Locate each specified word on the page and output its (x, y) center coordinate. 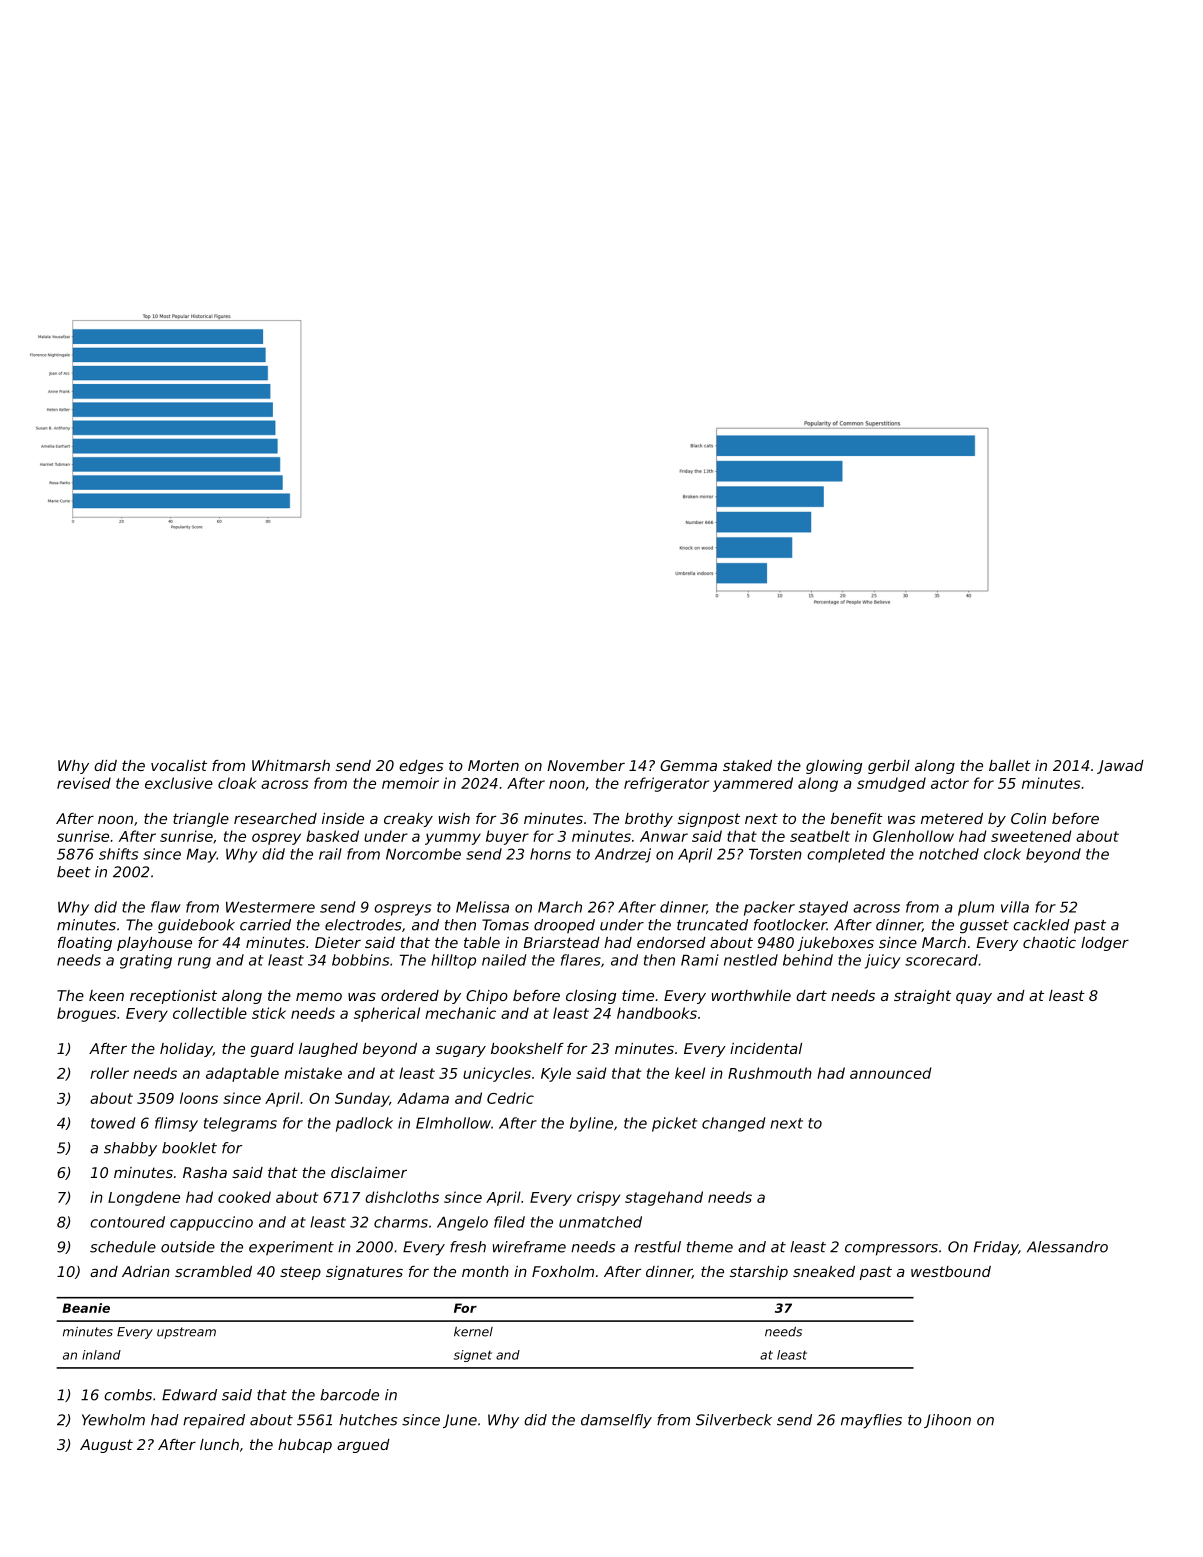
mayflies (871, 1421)
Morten (493, 765)
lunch (219, 1444)
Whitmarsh (291, 765)
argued (363, 1446)
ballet (1010, 765)
